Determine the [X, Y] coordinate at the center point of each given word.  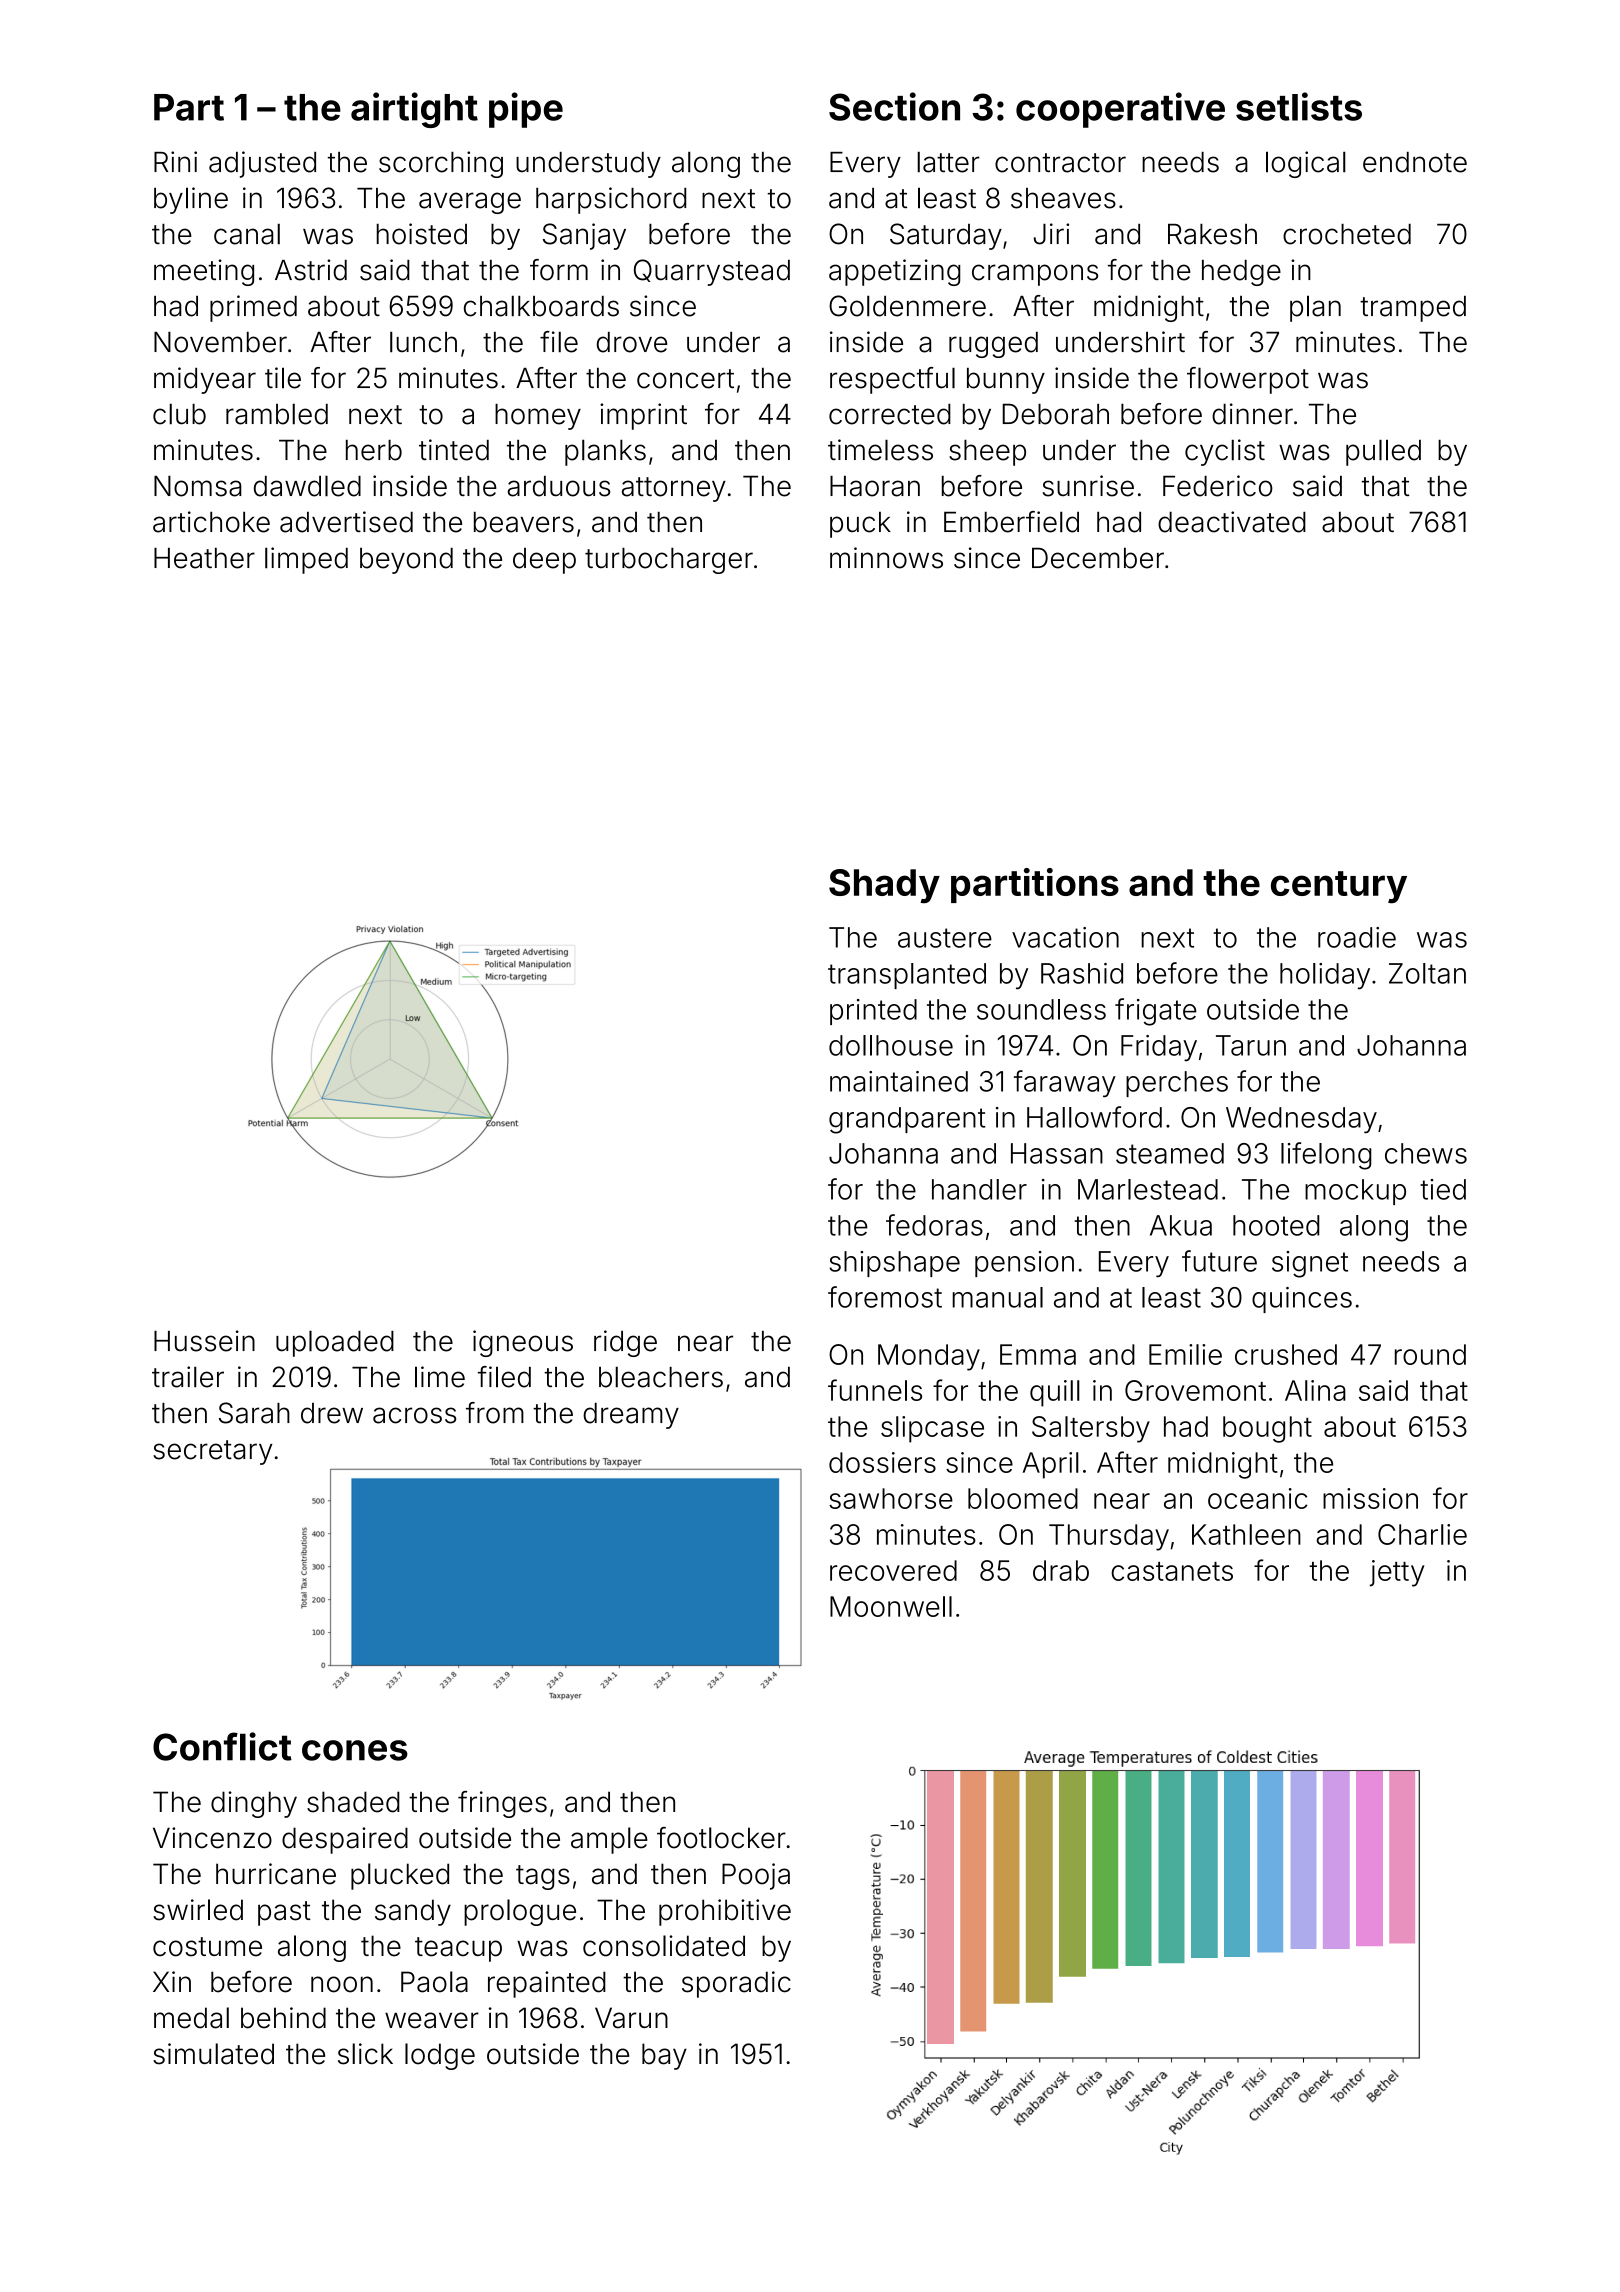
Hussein [204, 1341]
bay [664, 2056]
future [1219, 1261]
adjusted [262, 164]
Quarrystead [712, 272]
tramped [1413, 309]
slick [365, 2054]
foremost [885, 1297]
